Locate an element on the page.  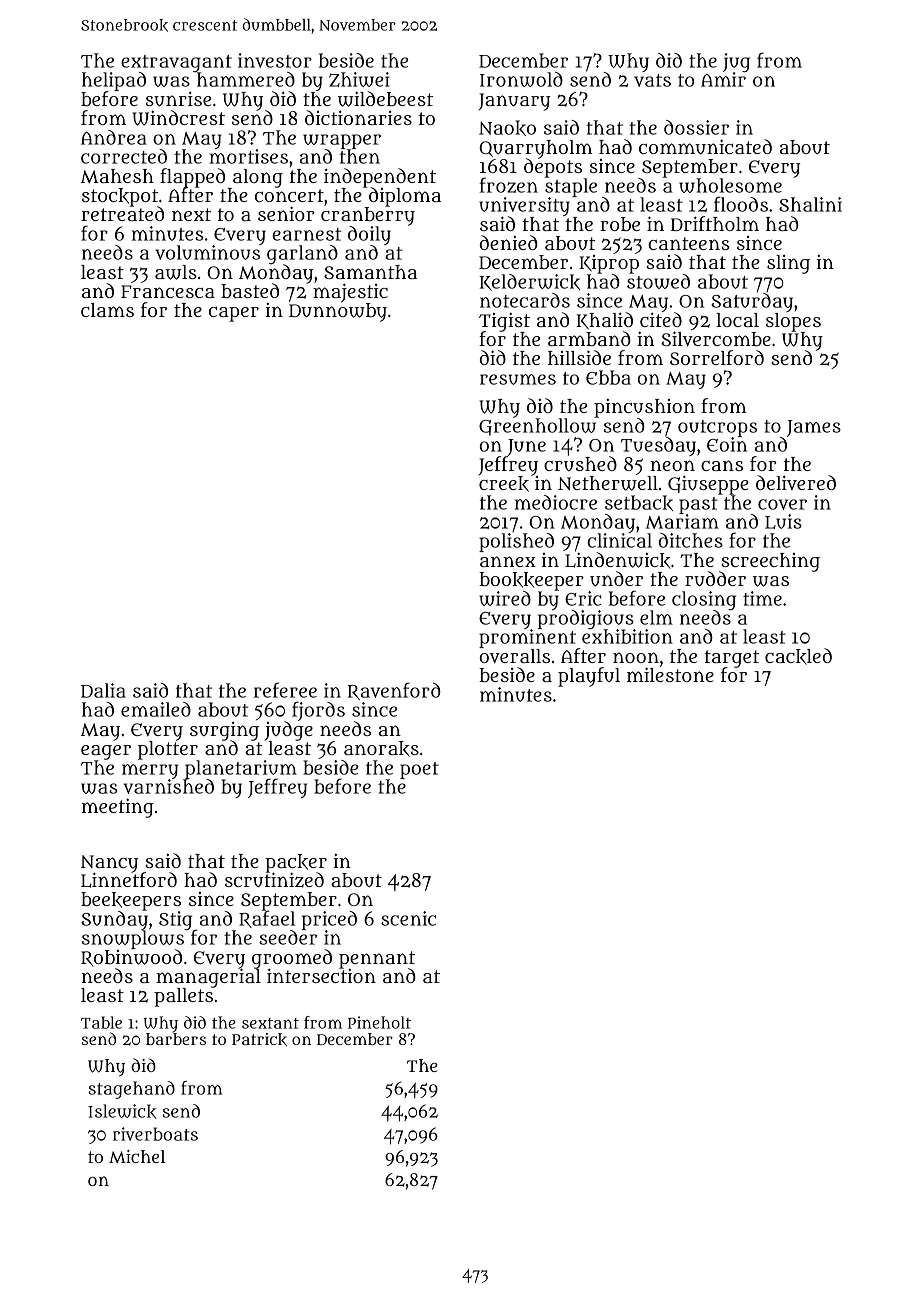
stagehand is located at coordinates (131, 1090).
